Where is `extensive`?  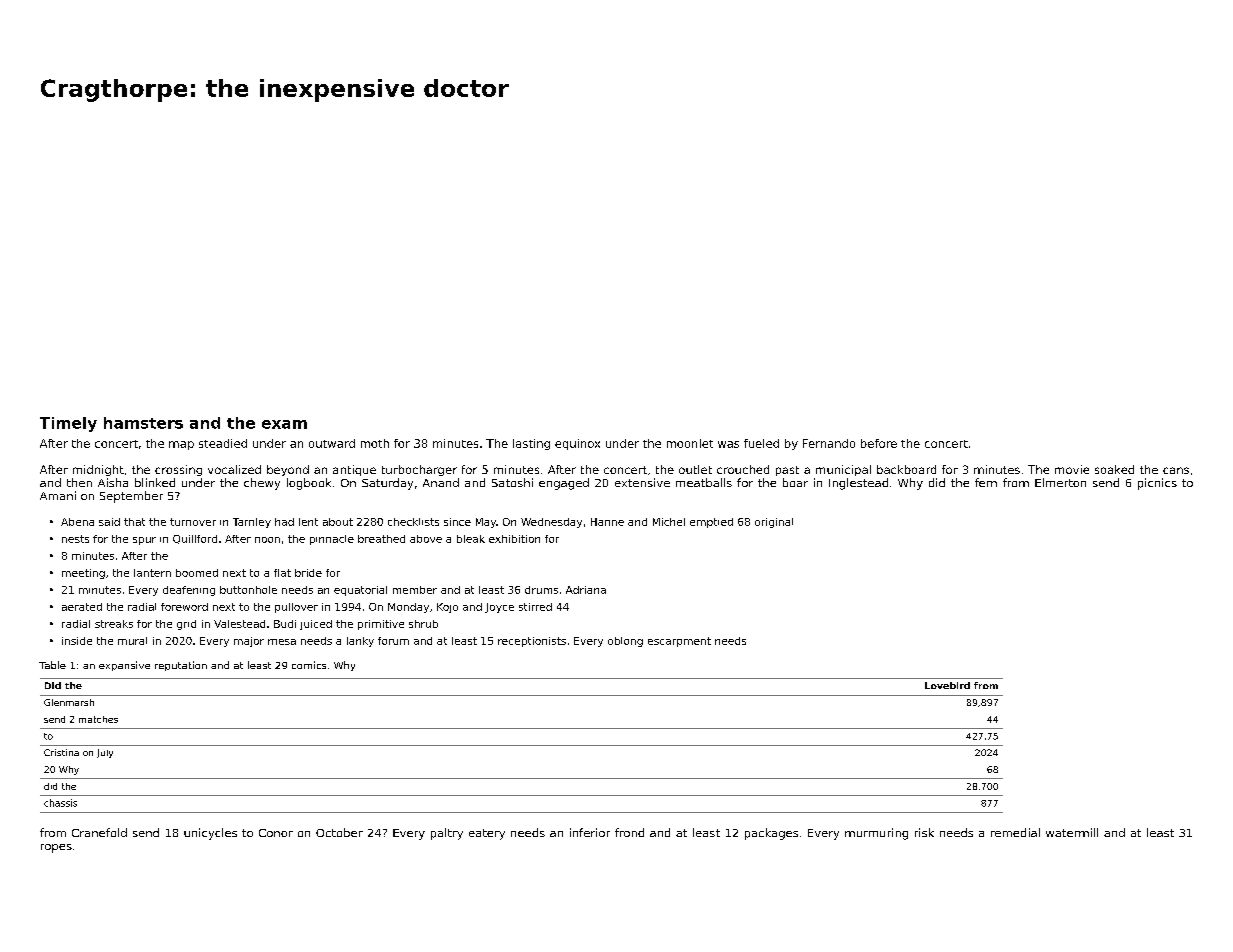 extensive is located at coordinates (642, 482).
